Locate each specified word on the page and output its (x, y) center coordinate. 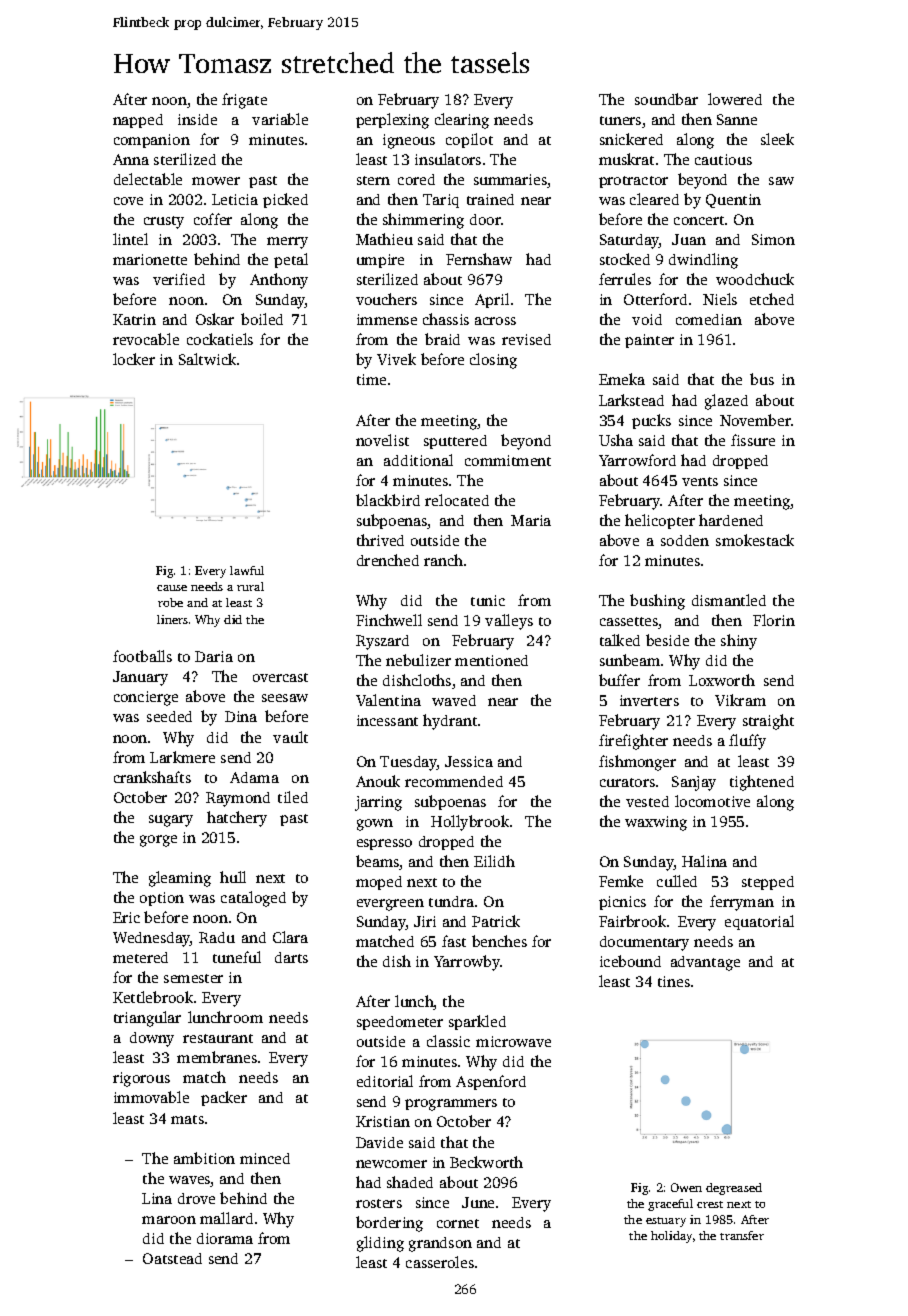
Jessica (469, 761)
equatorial (759, 922)
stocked (625, 259)
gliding (380, 1244)
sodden (685, 540)
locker (134, 359)
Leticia (235, 199)
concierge (146, 698)
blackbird (388, 500)
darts (291, 957)
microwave (513, 1041)
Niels (720, 299)
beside (667, 640)
